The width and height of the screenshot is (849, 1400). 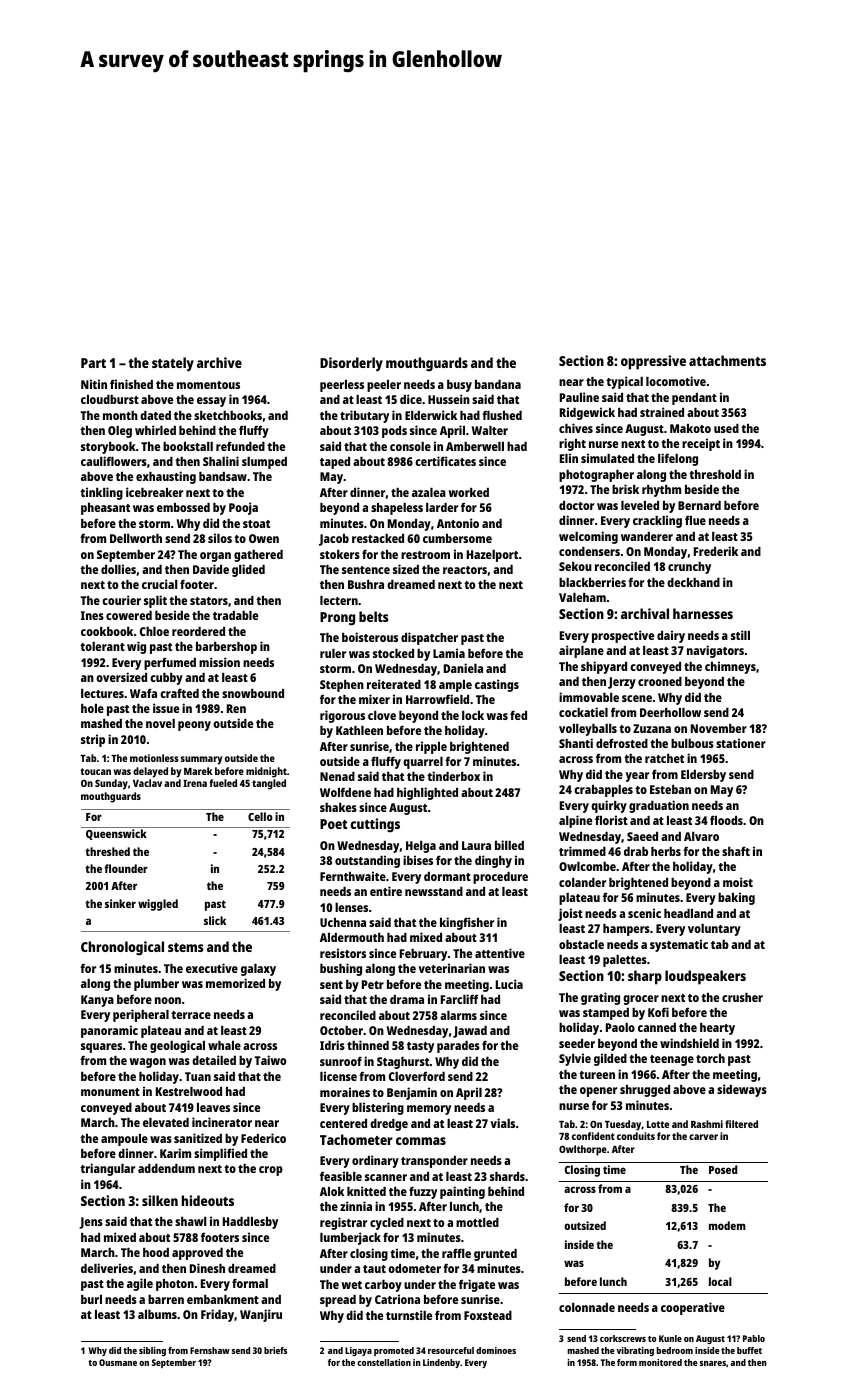 I want to click on Part, so click(x=93, y=363).
